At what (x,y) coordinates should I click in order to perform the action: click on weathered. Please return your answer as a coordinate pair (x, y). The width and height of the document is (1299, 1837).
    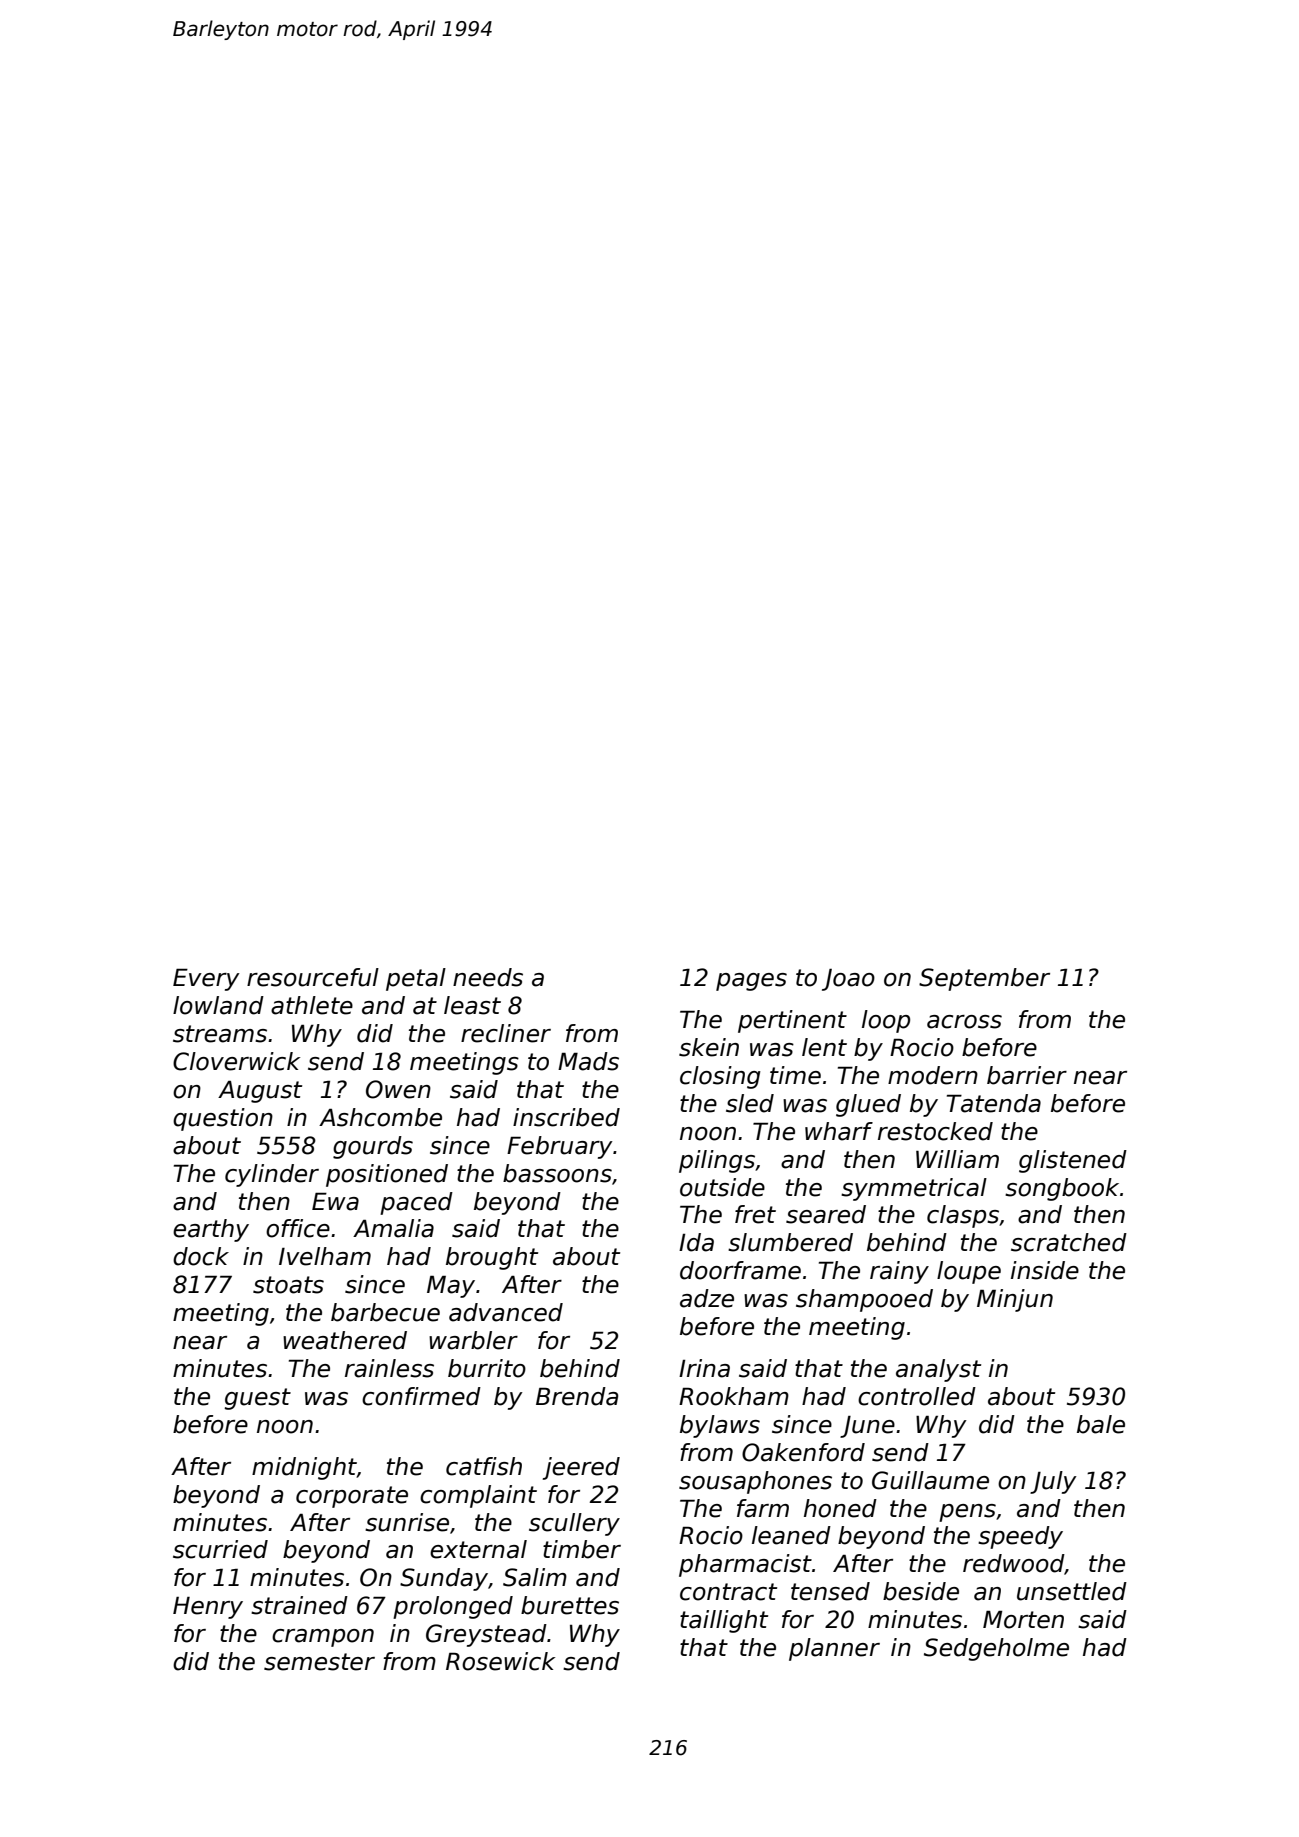
    Looking at the image, I should click on (345, 1340).
